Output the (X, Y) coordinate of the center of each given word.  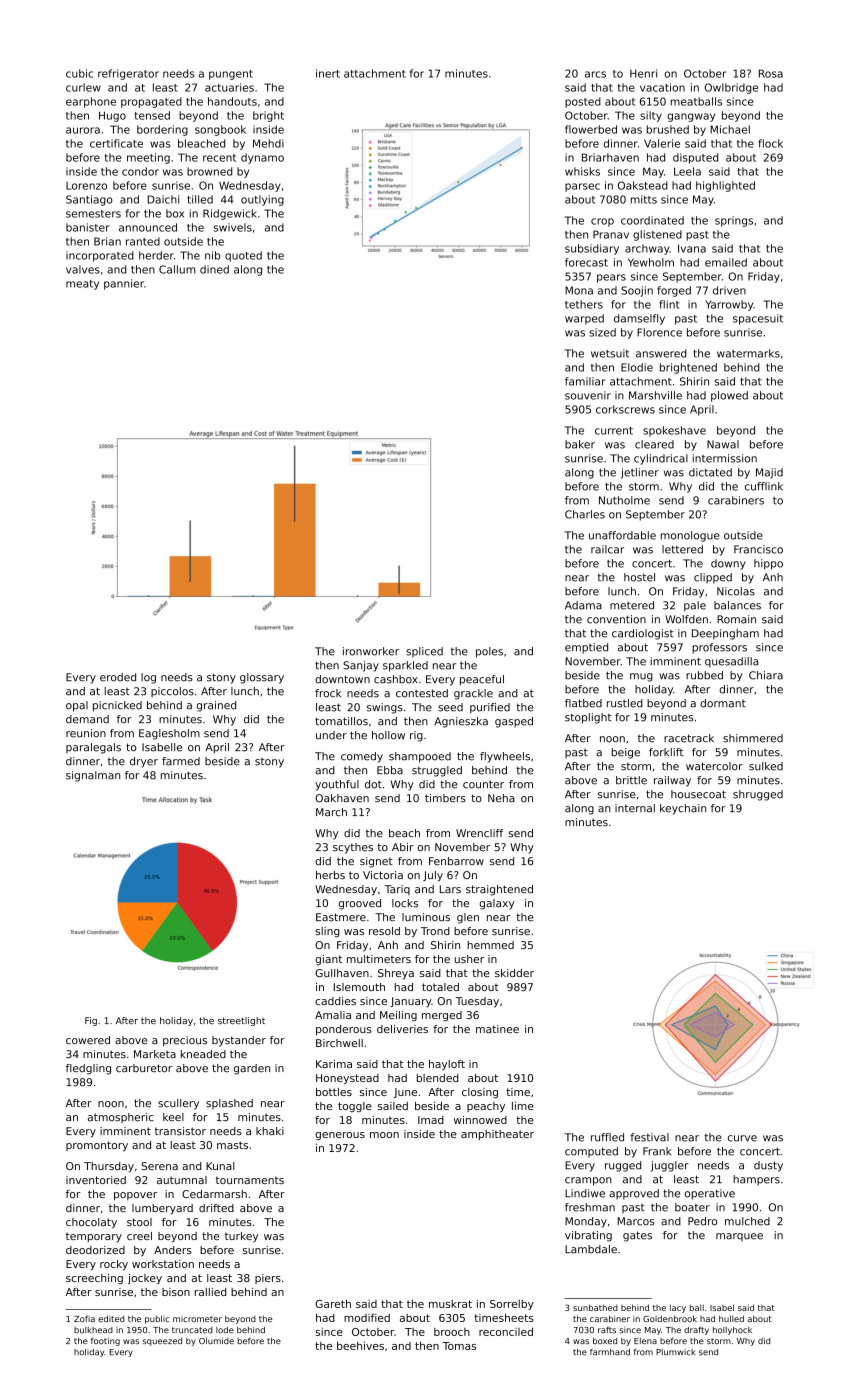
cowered (88, 1040)
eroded (118, 677)
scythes (353, 848)
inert (328, 73)
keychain (683, 809)
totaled (440, 987)
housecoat (698, 794)
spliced (424, 652)
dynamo (262, 158)
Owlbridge (731, 88)
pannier (124, 284)
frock (328, 693)
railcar (607, 549)
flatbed (583, 703)
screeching (94, 1279)
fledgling (88, 1069)
